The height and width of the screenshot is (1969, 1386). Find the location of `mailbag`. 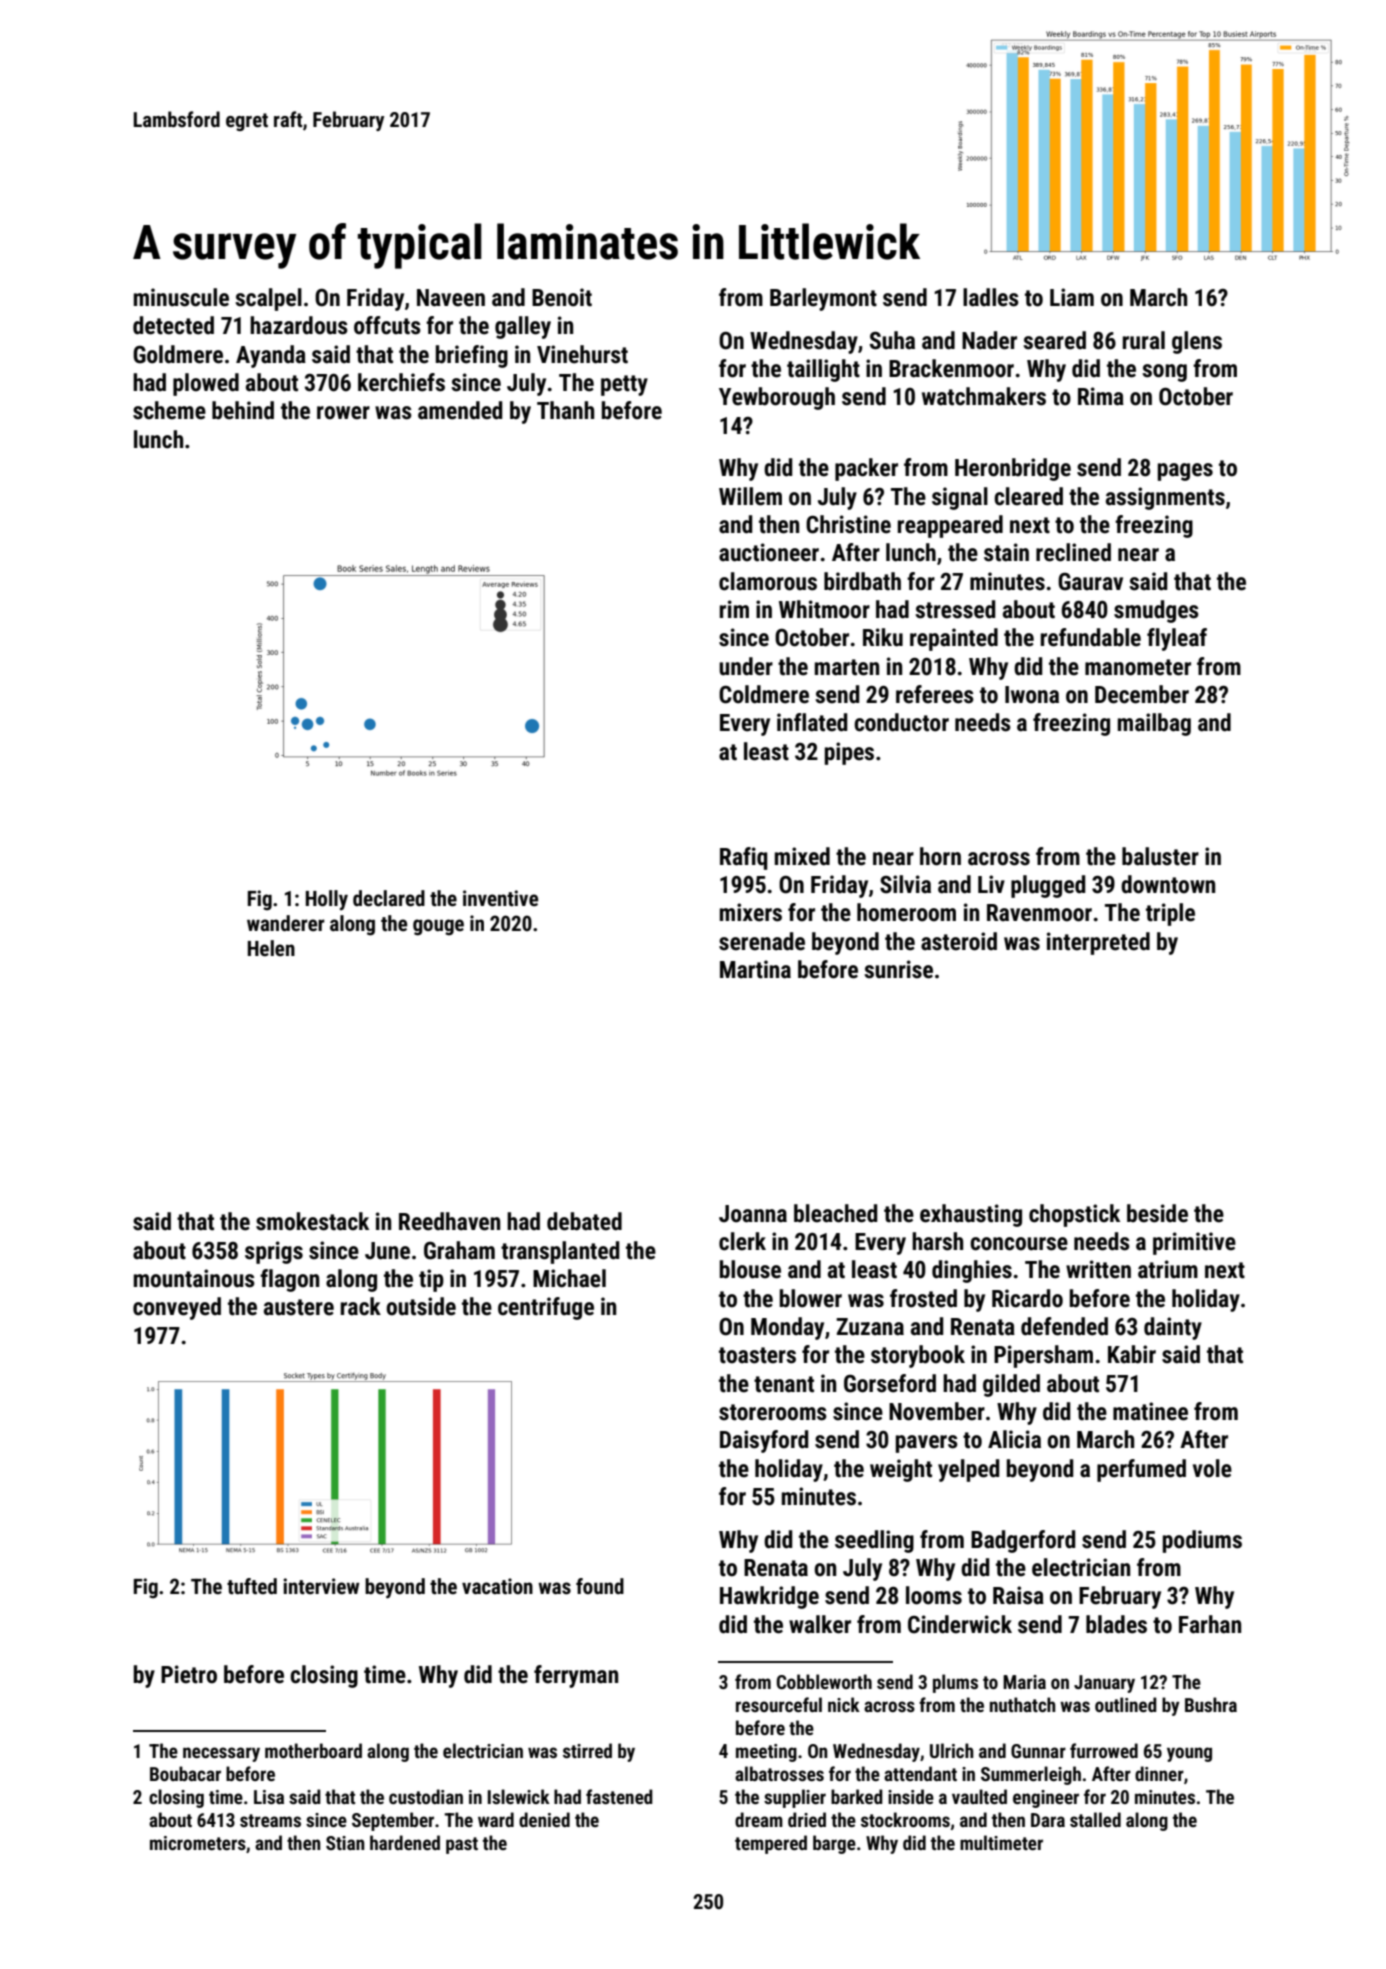

mailbag is located at coordinates (1154, 724).
